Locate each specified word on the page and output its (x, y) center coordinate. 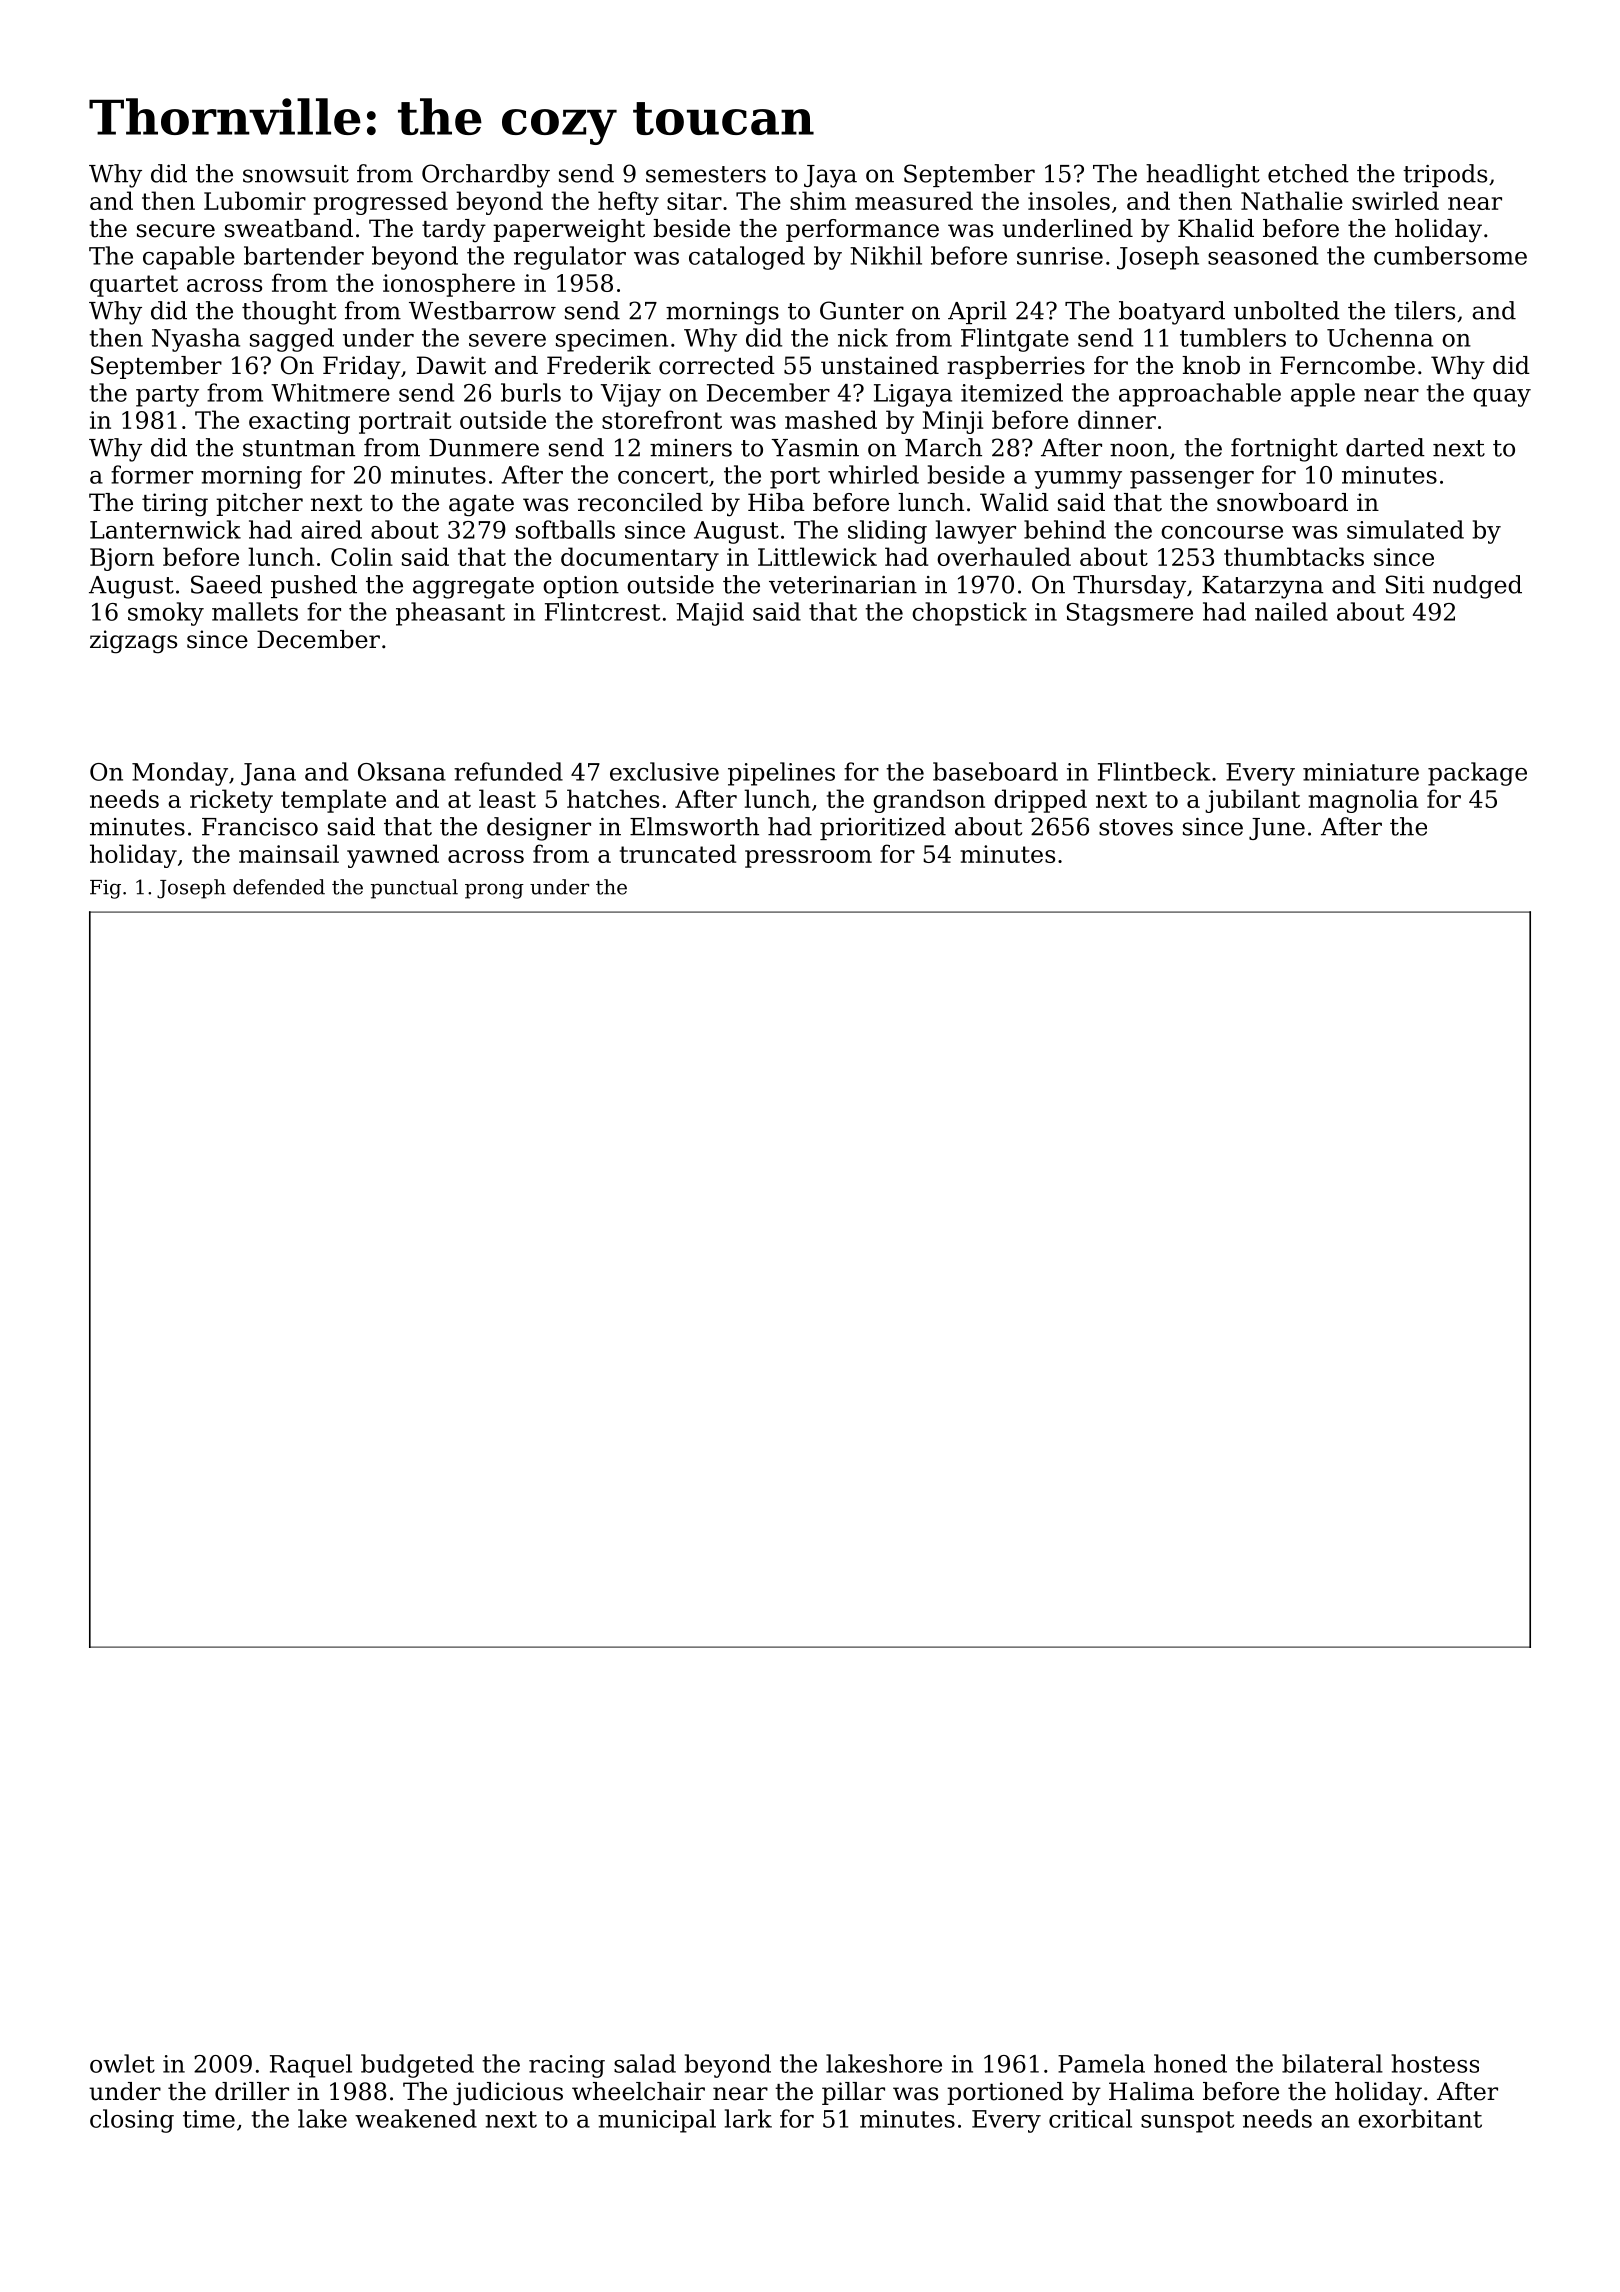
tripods (1445, 175)
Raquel (311, 2066)
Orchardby (486, 176)
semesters (706, 174)
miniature (1361, 772)
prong (494, 891)
